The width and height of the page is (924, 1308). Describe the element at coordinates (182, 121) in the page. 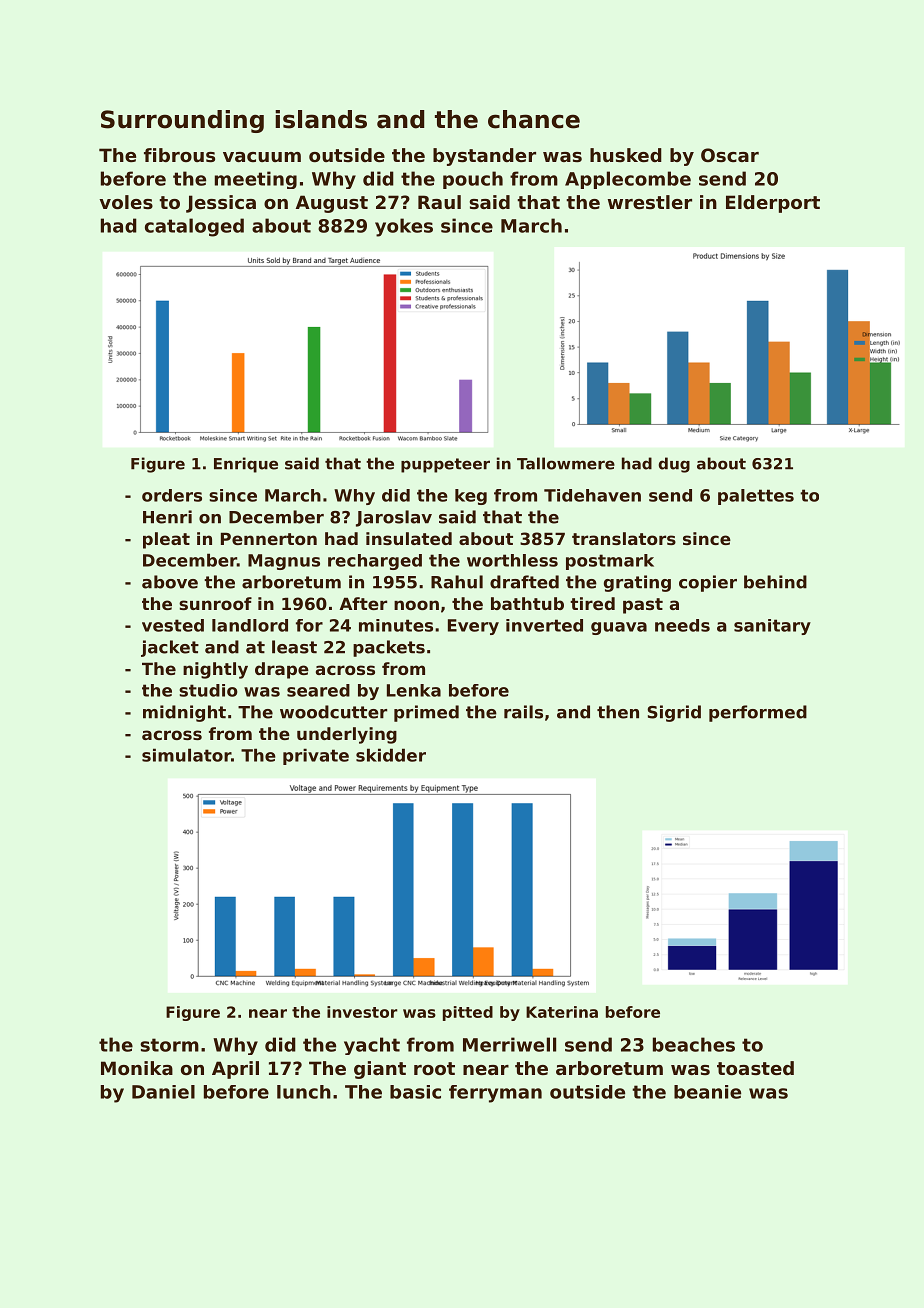

I see `Surrounding` at that location.
